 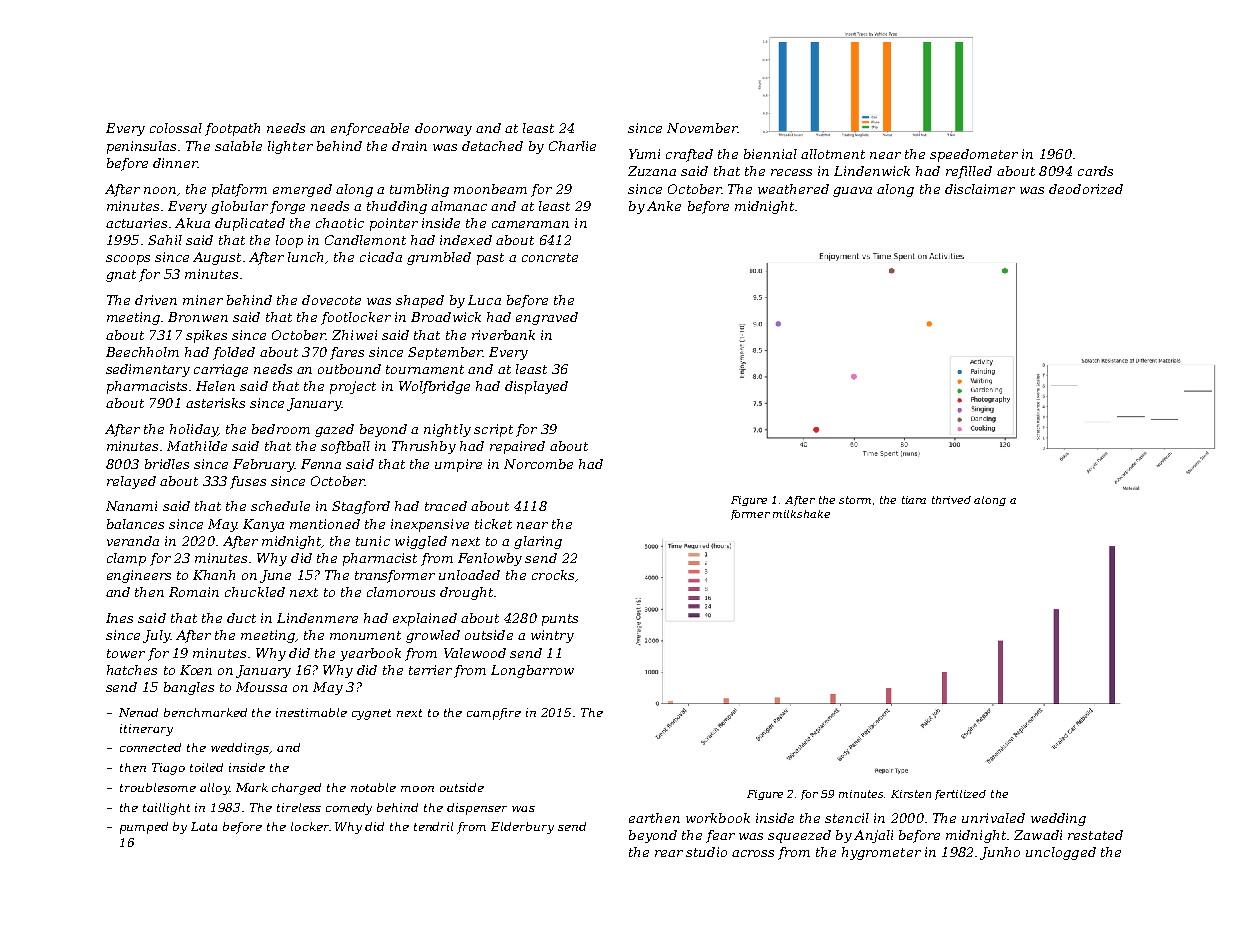 I want to click on displayed, so click(x=536, y=387).
